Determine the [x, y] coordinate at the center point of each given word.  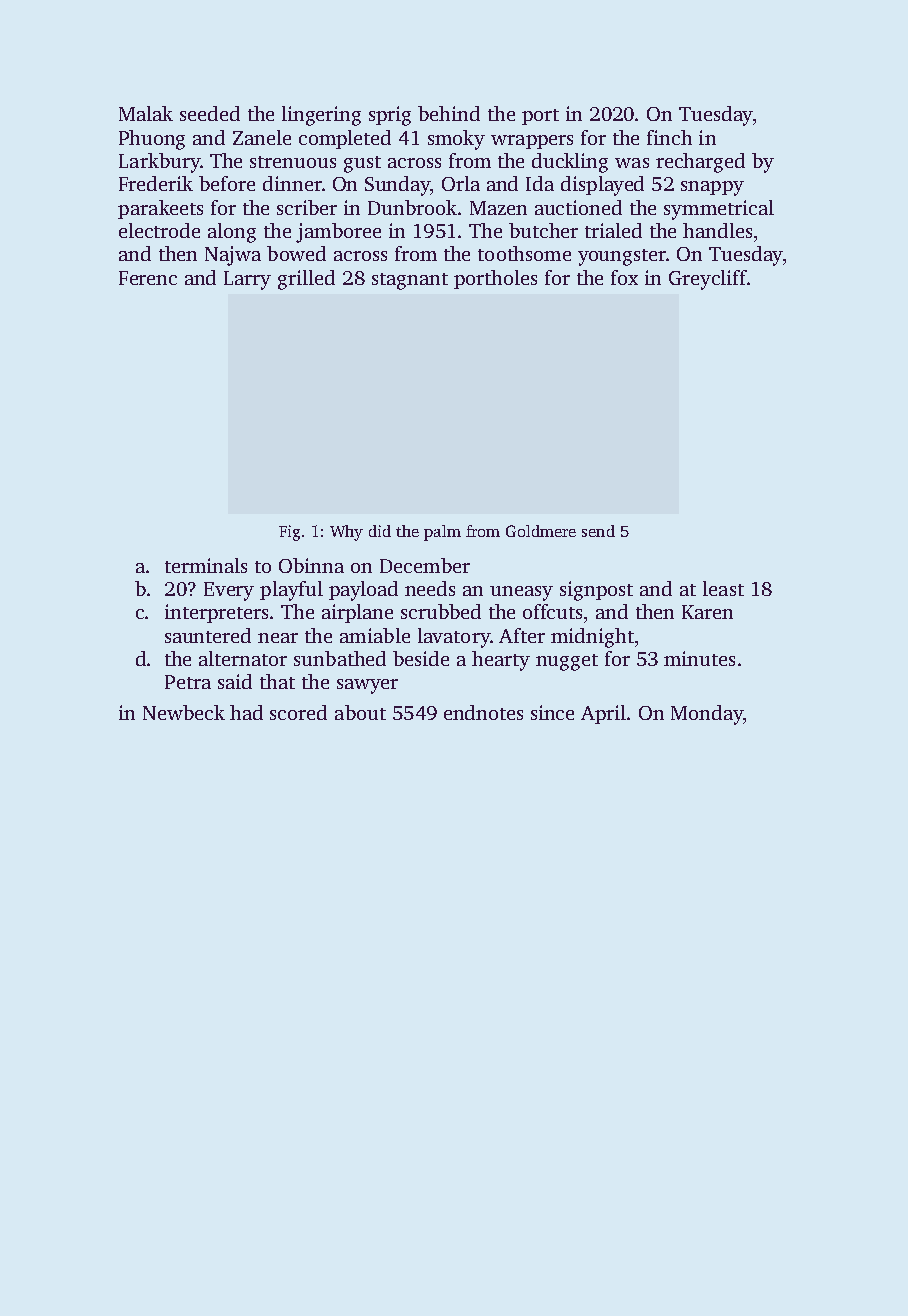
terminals [206, 565]
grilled [306, 280]
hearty [501, 661]
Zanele [262, 137]
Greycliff [708, 280]
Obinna [311, 565]
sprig [390, 116]
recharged [700, 163]
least [723, 588]
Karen [707, 612]
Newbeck [184, 712]
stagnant [410, 281]
